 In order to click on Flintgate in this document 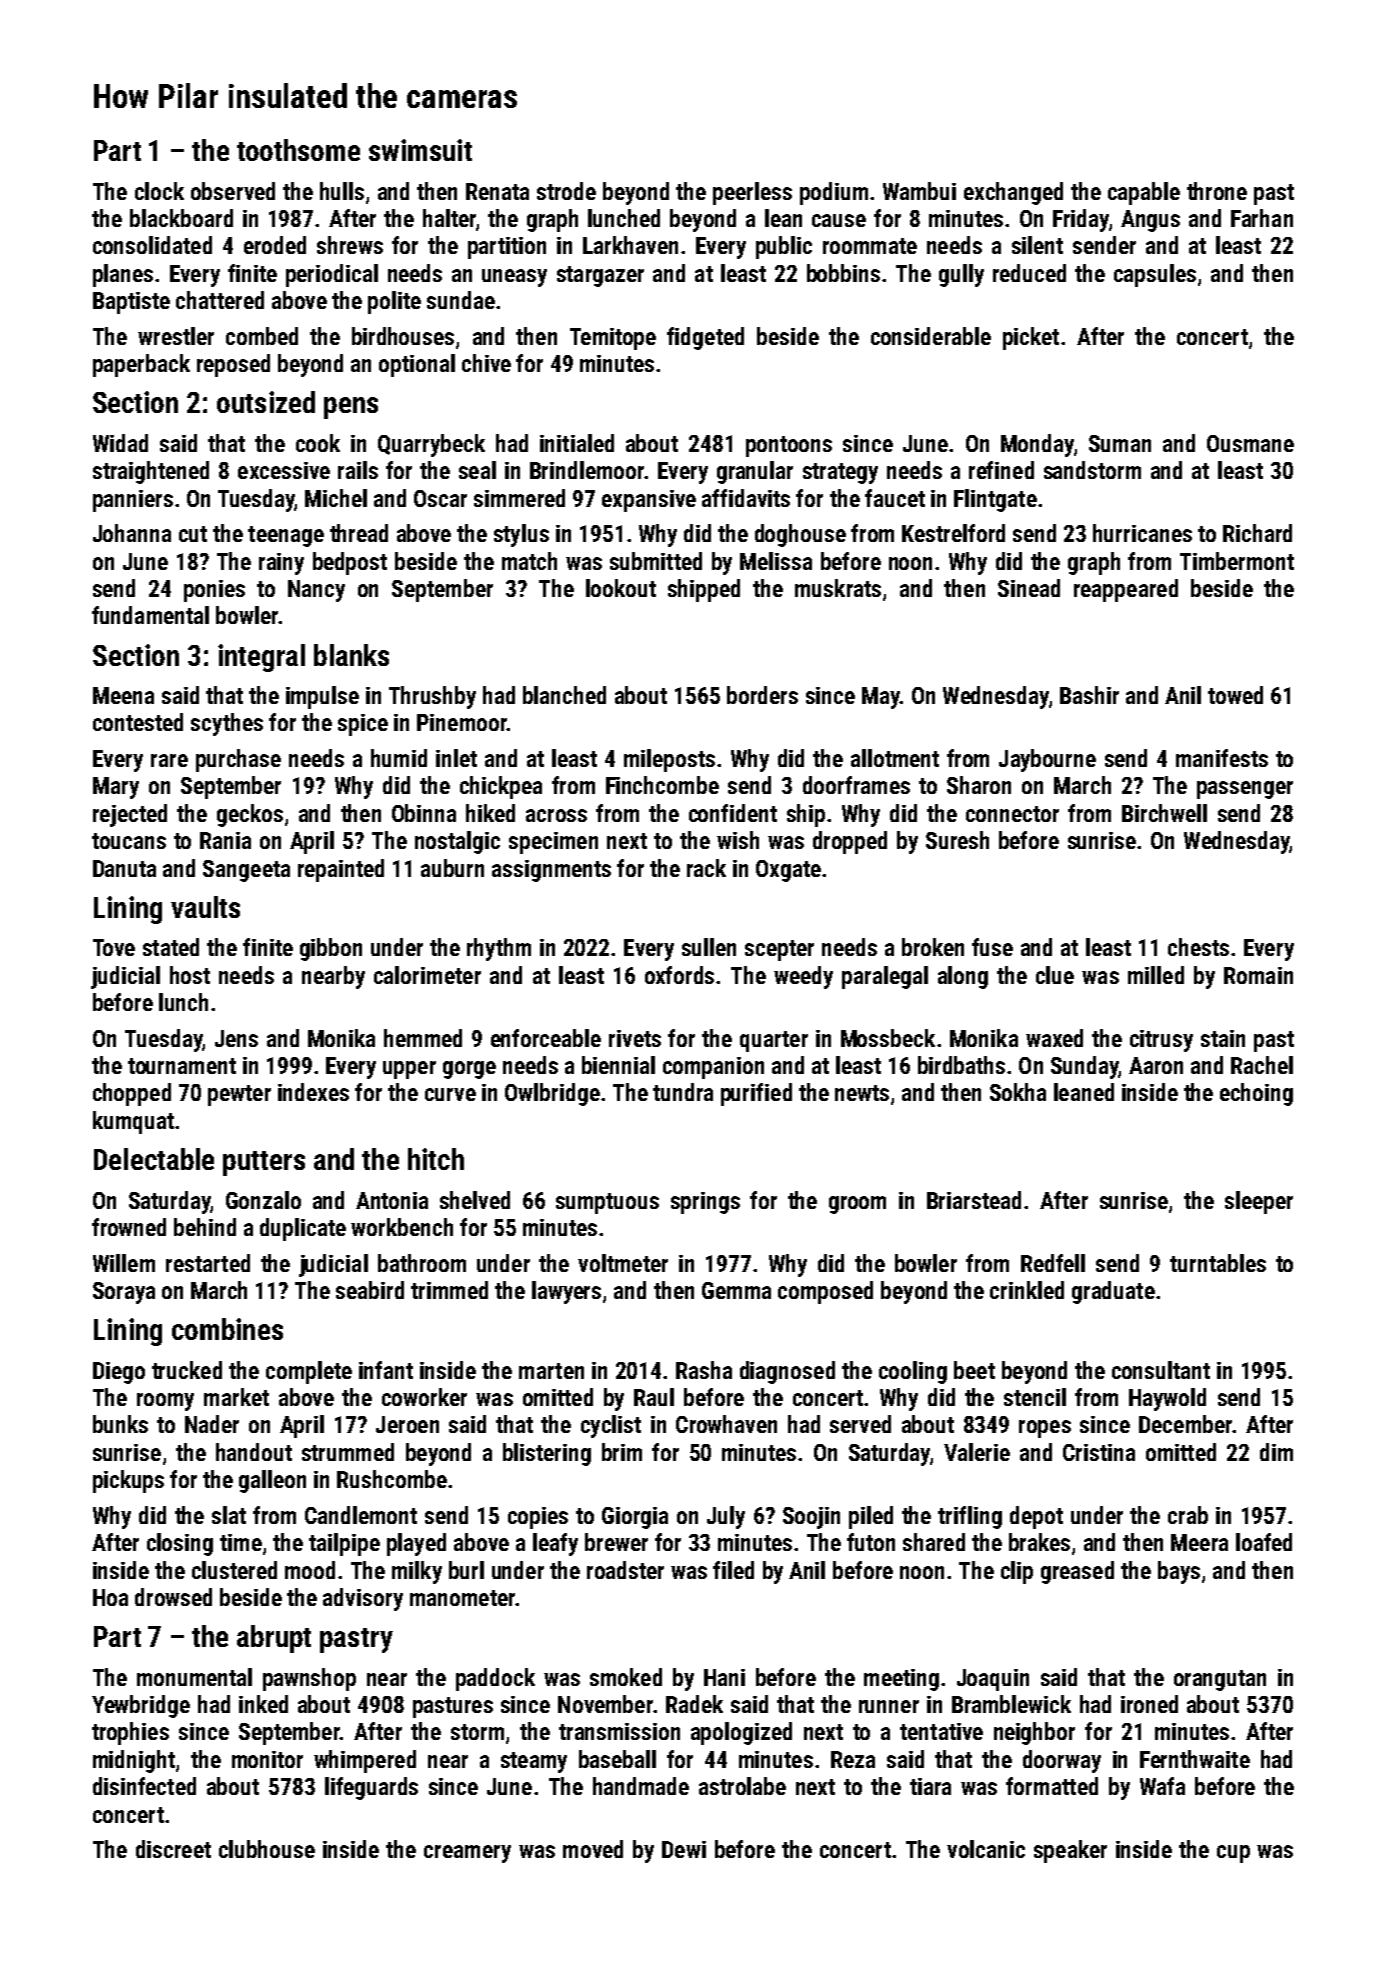, I will do `click(995, 500)`.
